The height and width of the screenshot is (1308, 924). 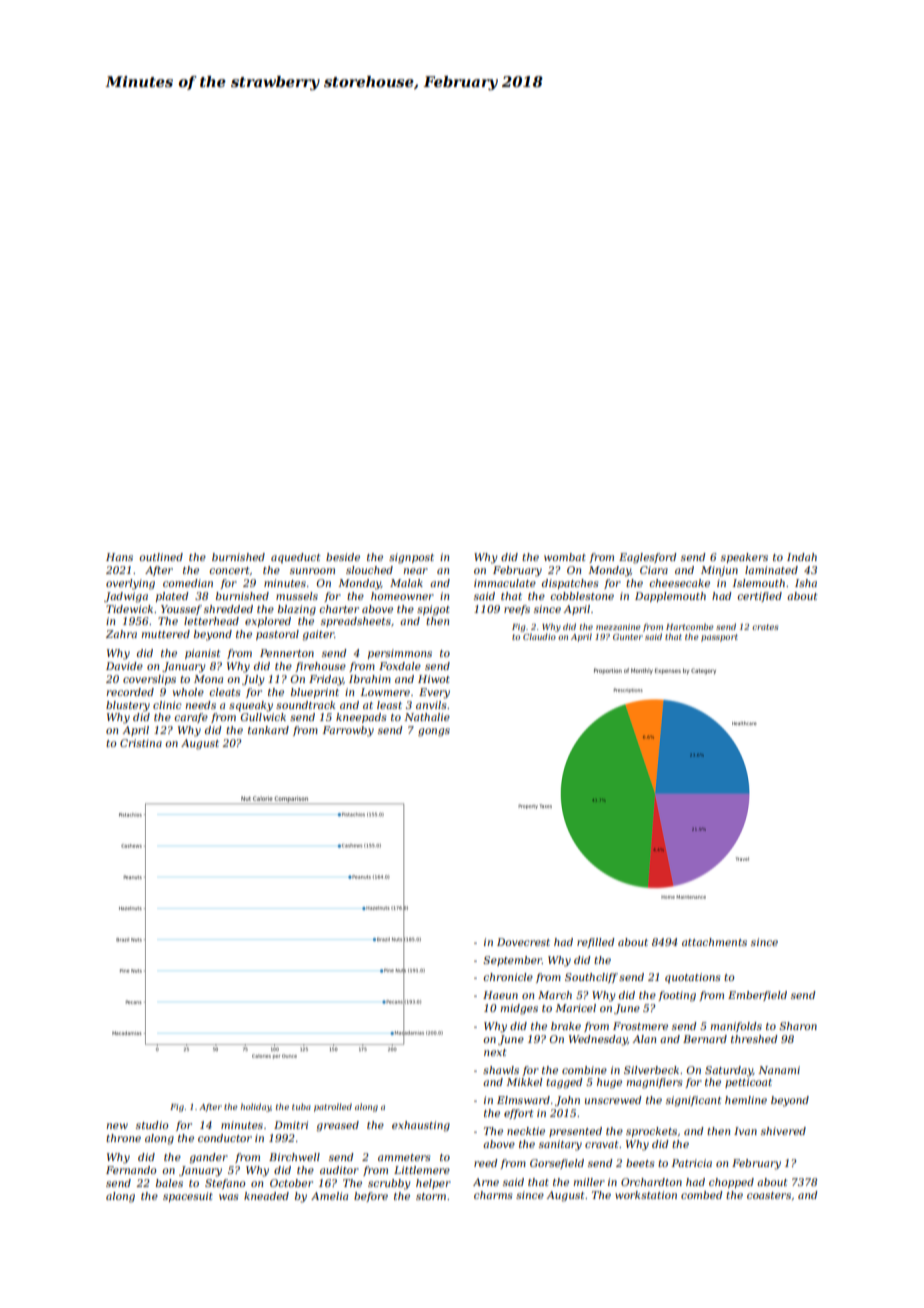 I want to click on Hartcombe, so click(x=690, y=626).
